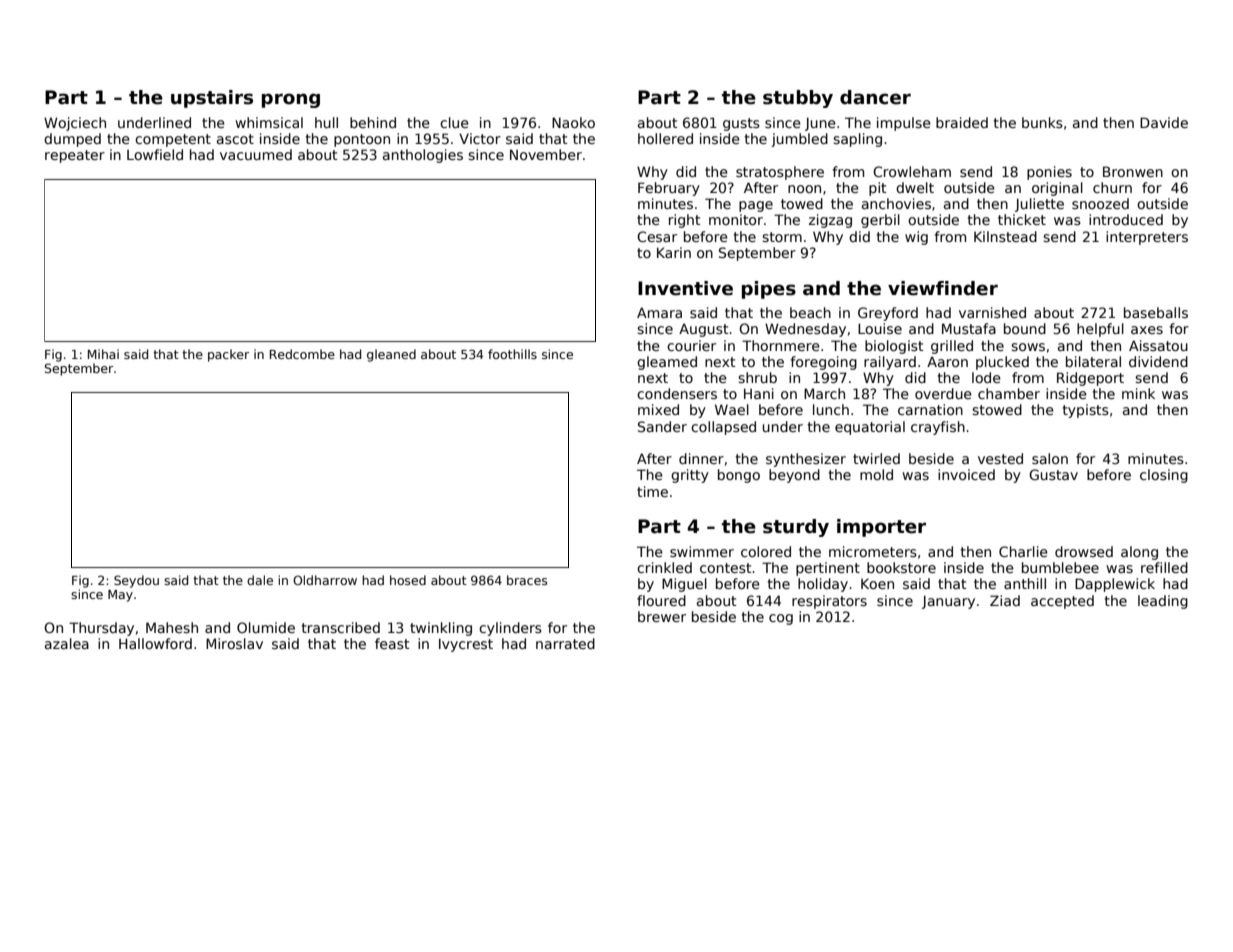  Describe the element at coordinates (875, 97) in the screenshot. I see `dancer` at that location.
